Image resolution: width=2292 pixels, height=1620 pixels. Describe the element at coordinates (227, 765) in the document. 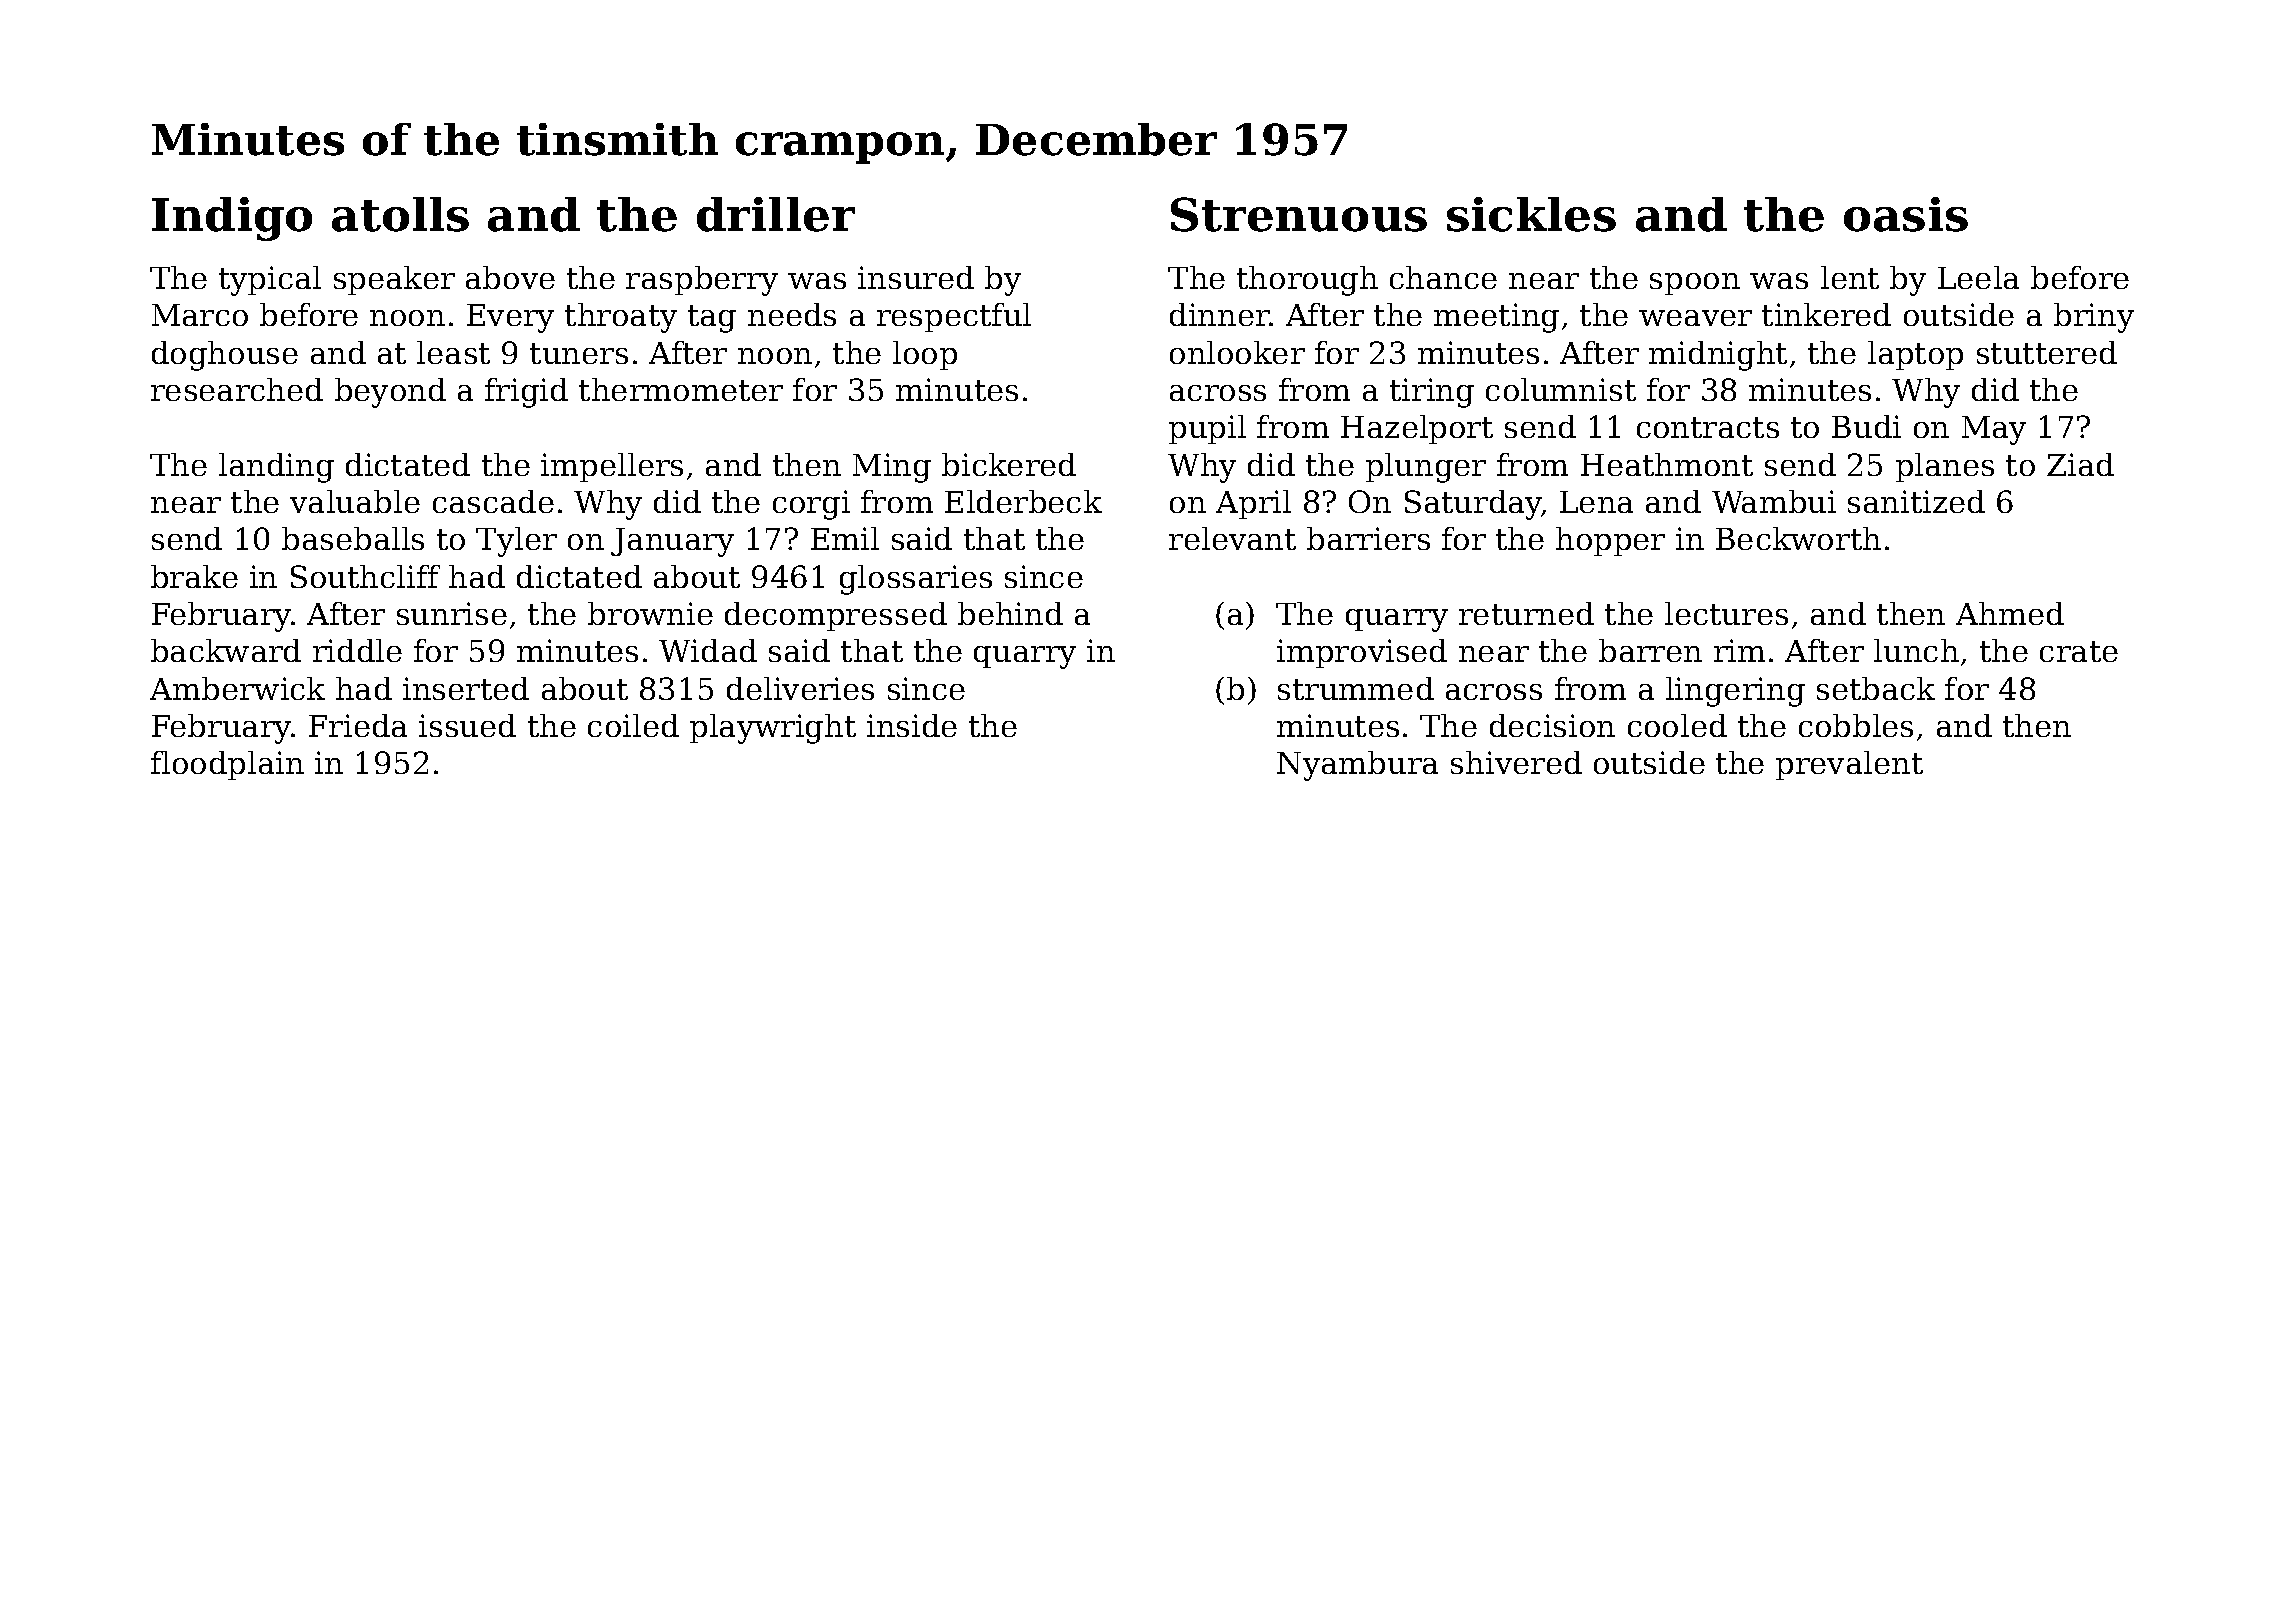

I see `floodplain` at that location.
